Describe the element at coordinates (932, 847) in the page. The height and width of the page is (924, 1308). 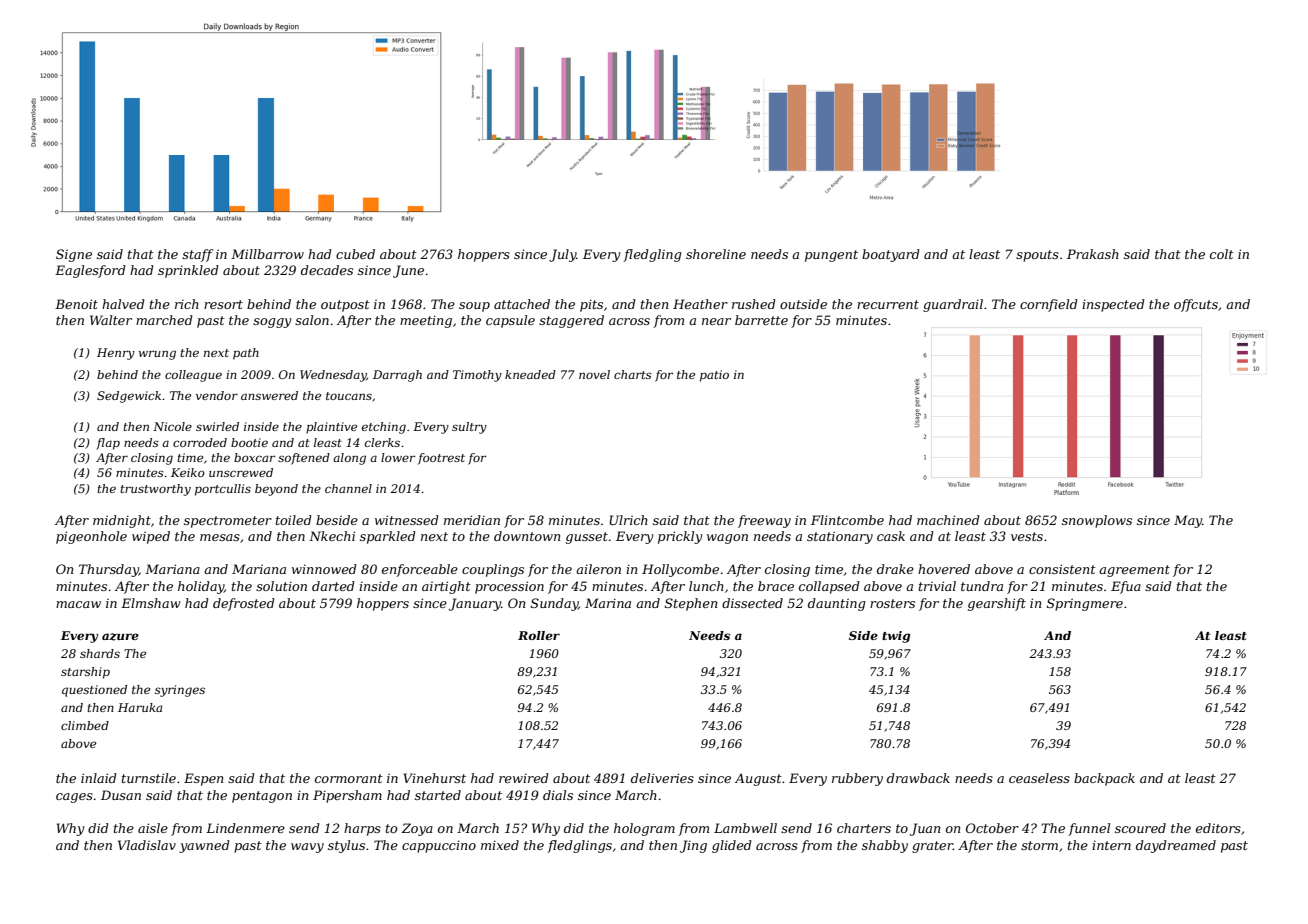
I see `grater` at that location.
